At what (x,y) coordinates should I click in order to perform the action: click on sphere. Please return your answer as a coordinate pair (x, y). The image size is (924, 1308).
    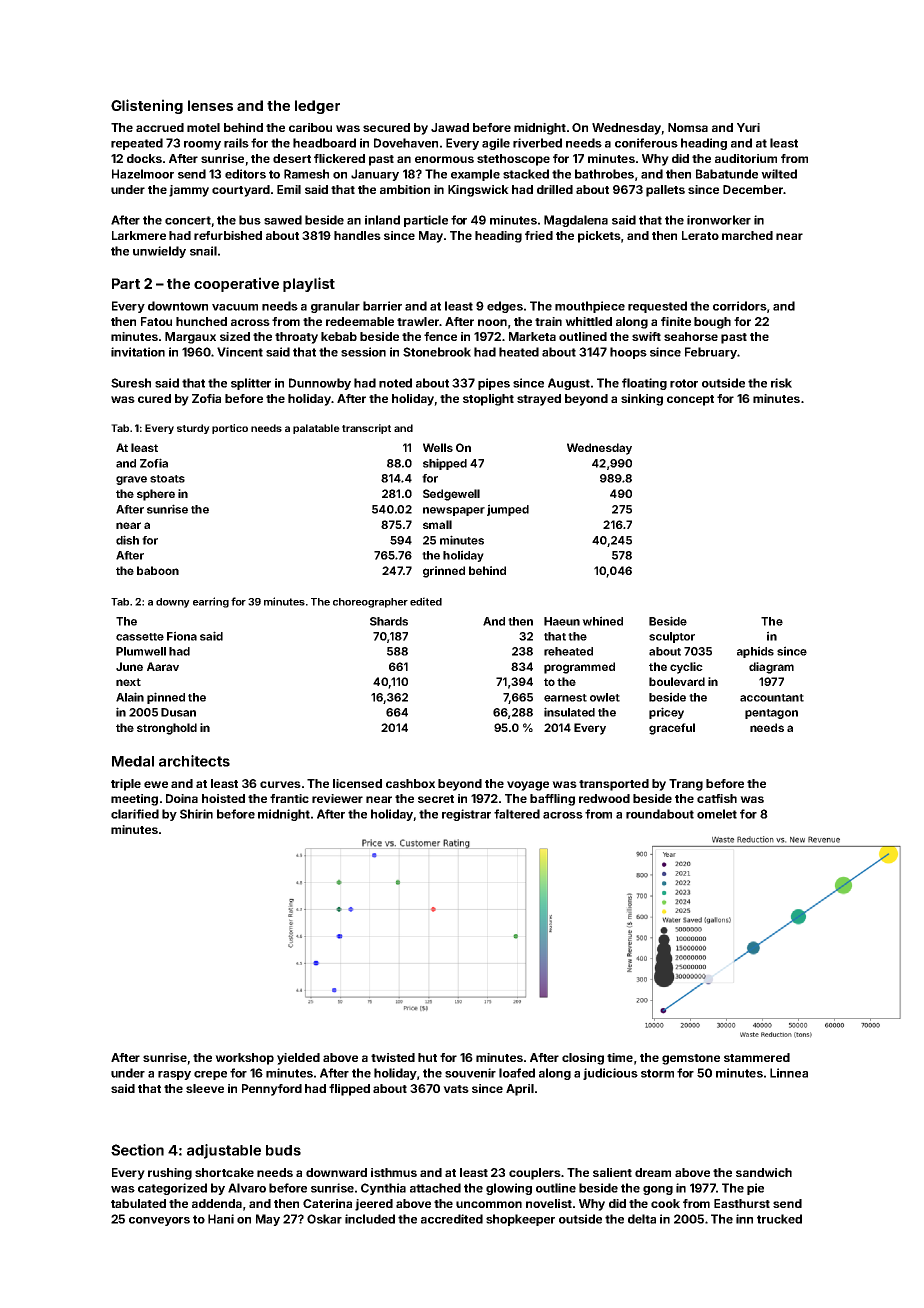
    Looking at the image, I should click on (156, 495).
